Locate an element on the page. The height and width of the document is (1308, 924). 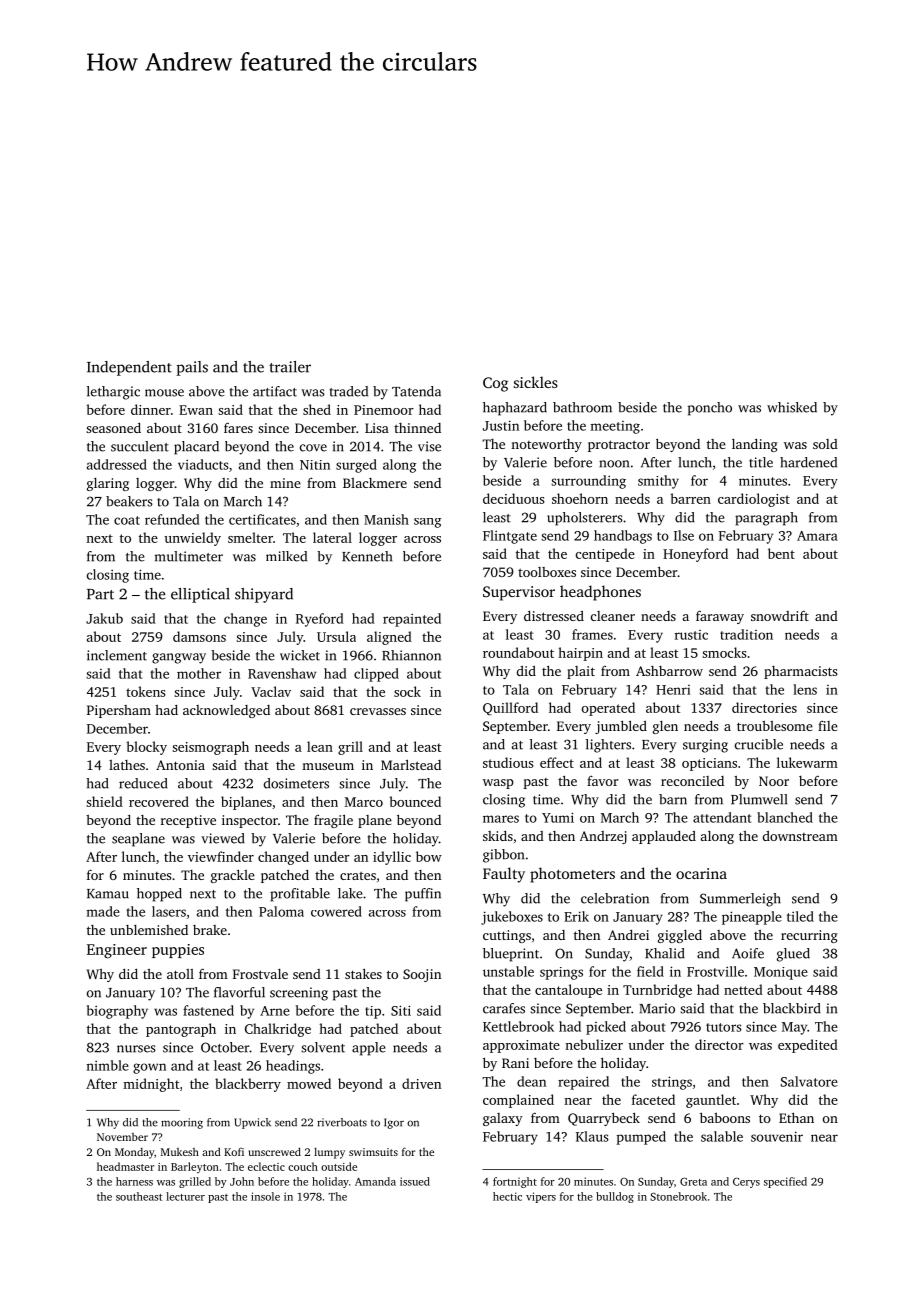
hectic is located at coordinates (507, 1196).
